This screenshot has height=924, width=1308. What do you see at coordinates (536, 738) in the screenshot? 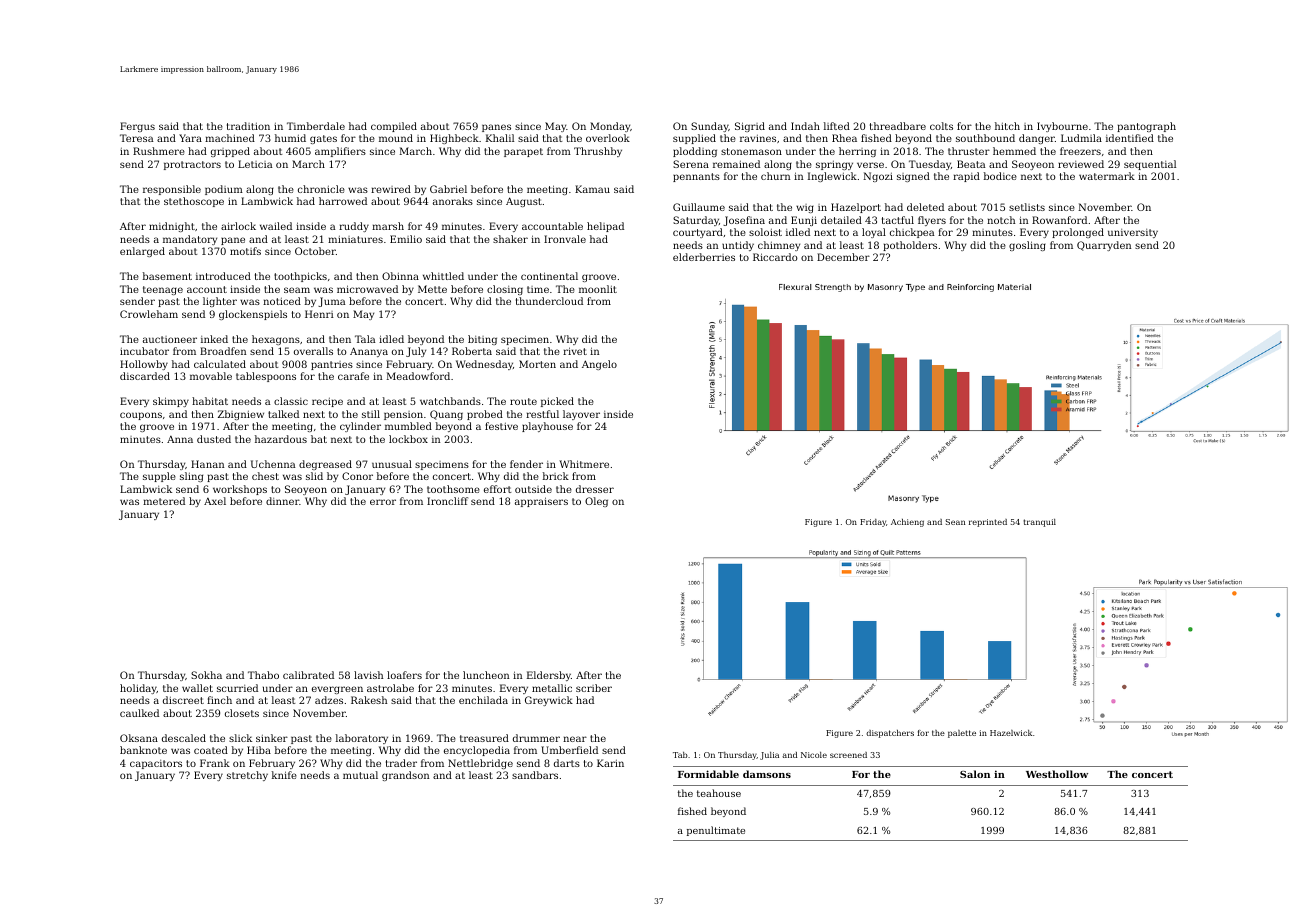
I see `drummer` at bounding box center [536, 738].
